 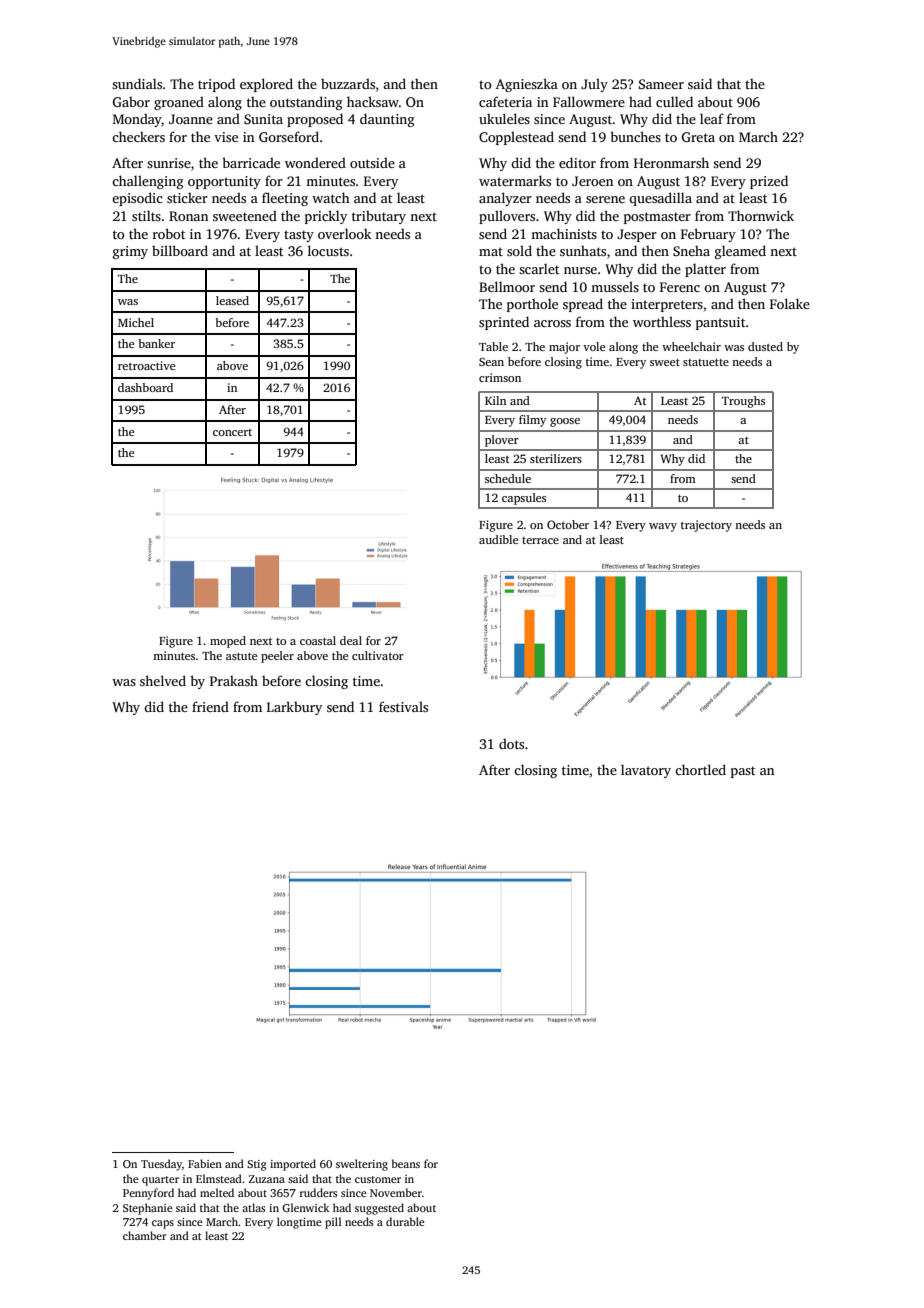 What do you see at coordinates (743, 772) in the screenshot?
I see `past` at bounding box center [743, 772].
